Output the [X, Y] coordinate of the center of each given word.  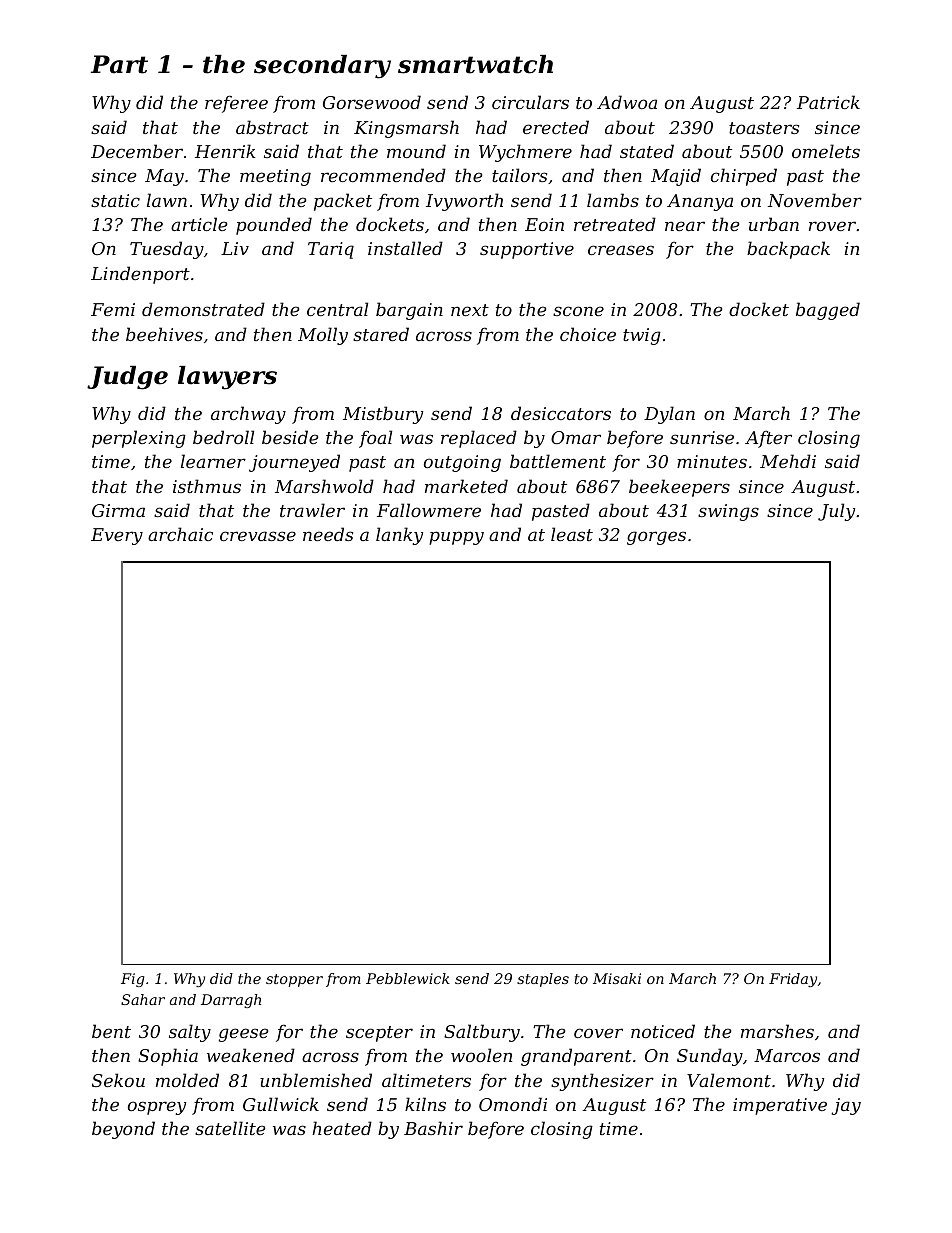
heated [342, 1128]
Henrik [225, 151]
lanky [399, 536]
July [836, 512]
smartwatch [475, 64]
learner [213, 461]
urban [774, 224]
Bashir [433, 1128]
